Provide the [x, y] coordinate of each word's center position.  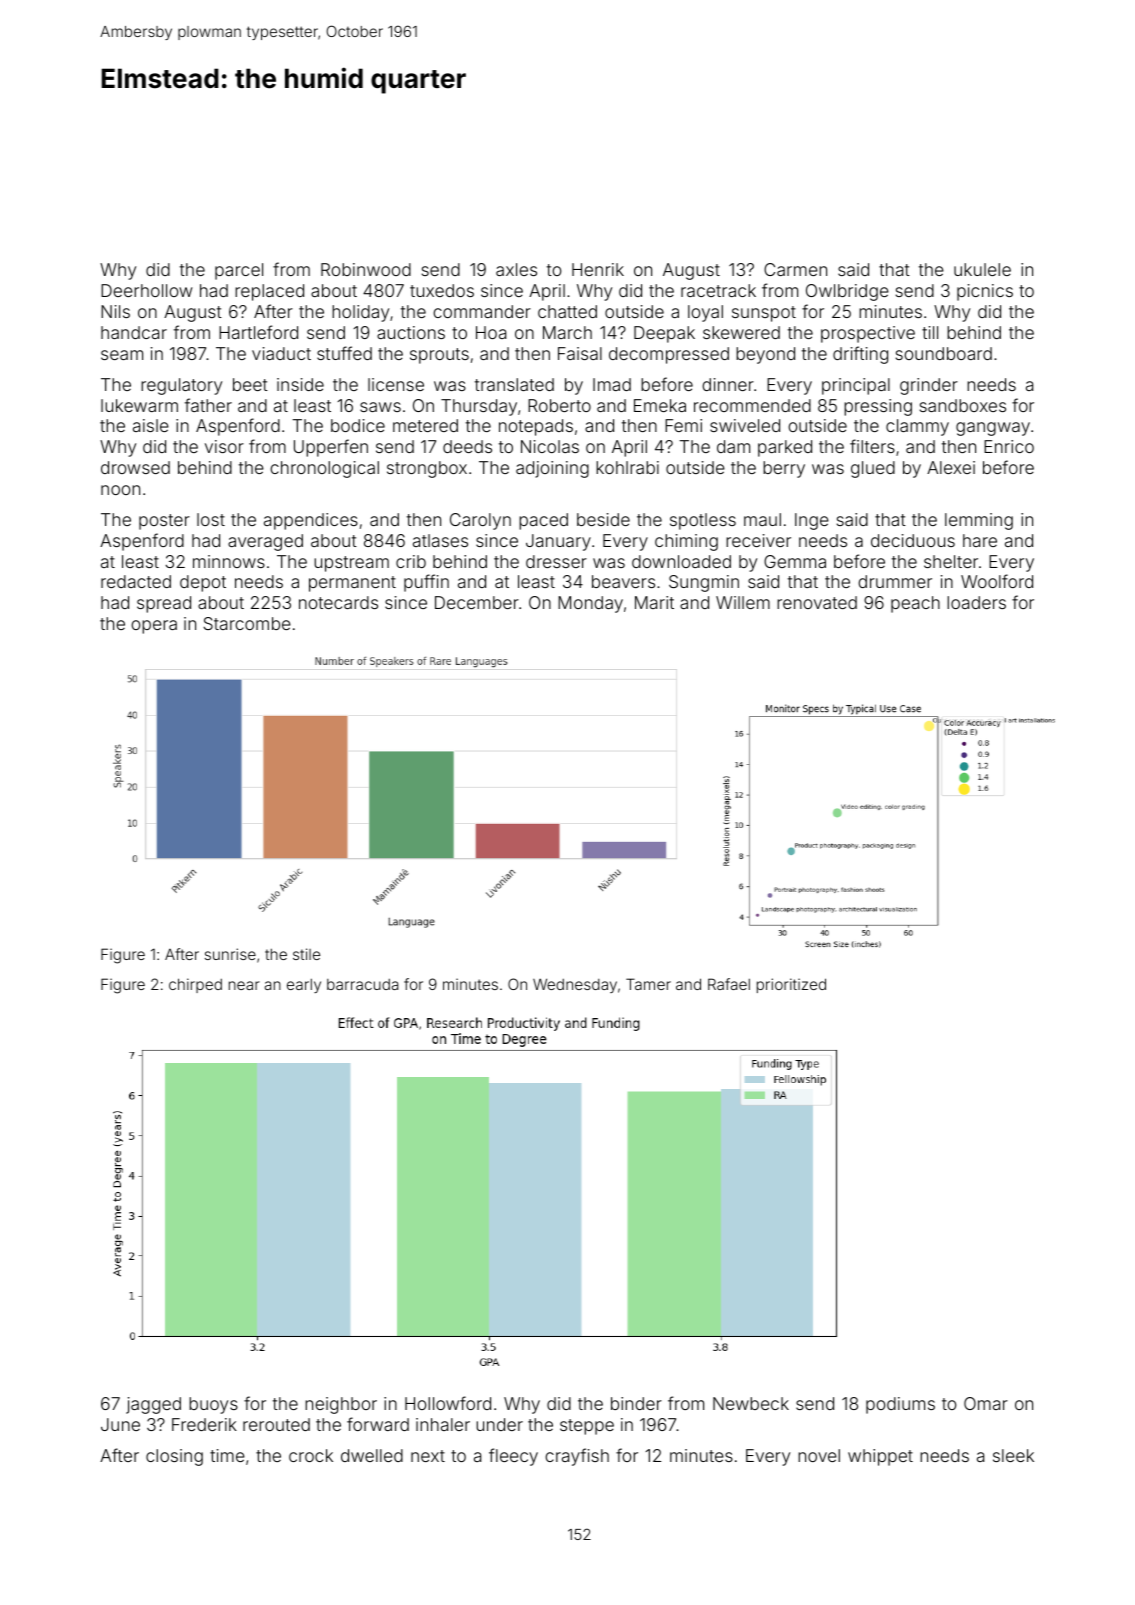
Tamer [648, 984]
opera [154, 627]
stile [306, 954]
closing [174, 1457]
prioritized [791, 985]
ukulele [982, 269]
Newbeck [751, 1403]
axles [516, 269]
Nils [115, 311]
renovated [817, 602]
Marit [654, 602]
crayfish [577, 1457]
